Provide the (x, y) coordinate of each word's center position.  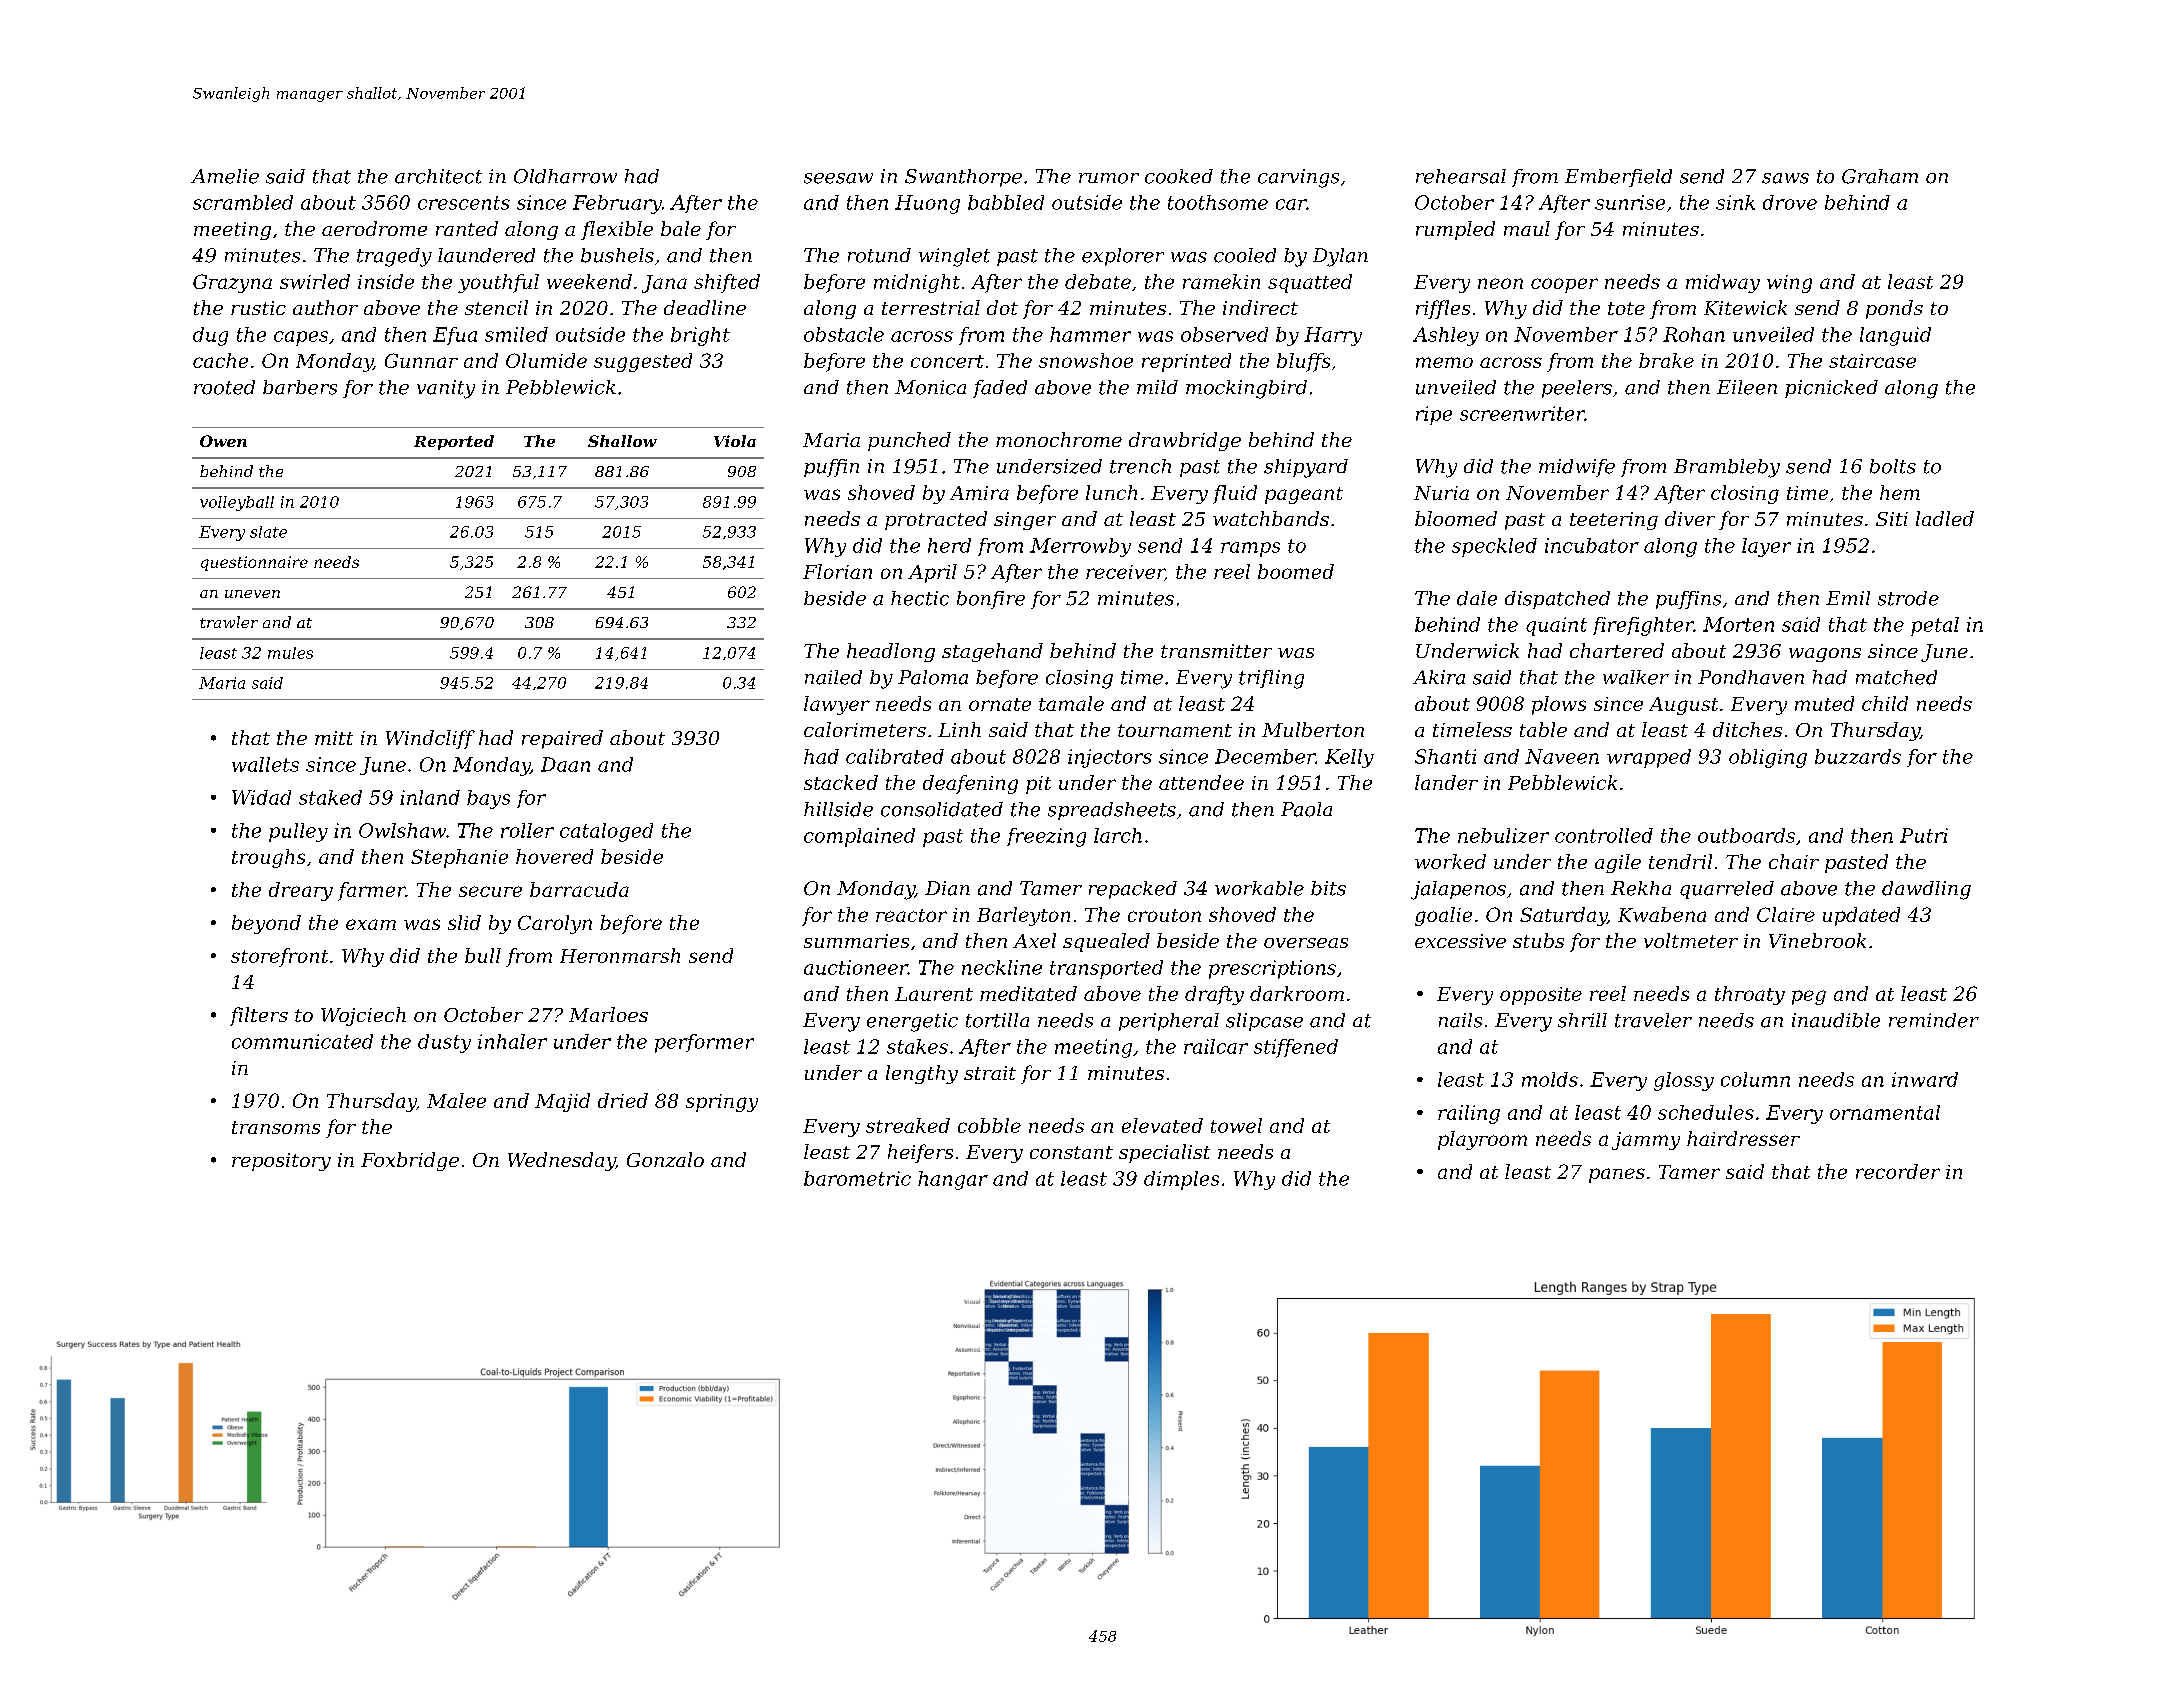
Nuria (1441, 493)
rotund (879, 255)
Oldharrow (565, 176)
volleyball (237, 503)
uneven (252, 594)
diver (1690, 518)
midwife (1577, 468)
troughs (268, 858)
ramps (1250, 549)
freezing (1046, 837)
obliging (1768, 758)
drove (1790, 202)
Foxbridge (410, 1161)
